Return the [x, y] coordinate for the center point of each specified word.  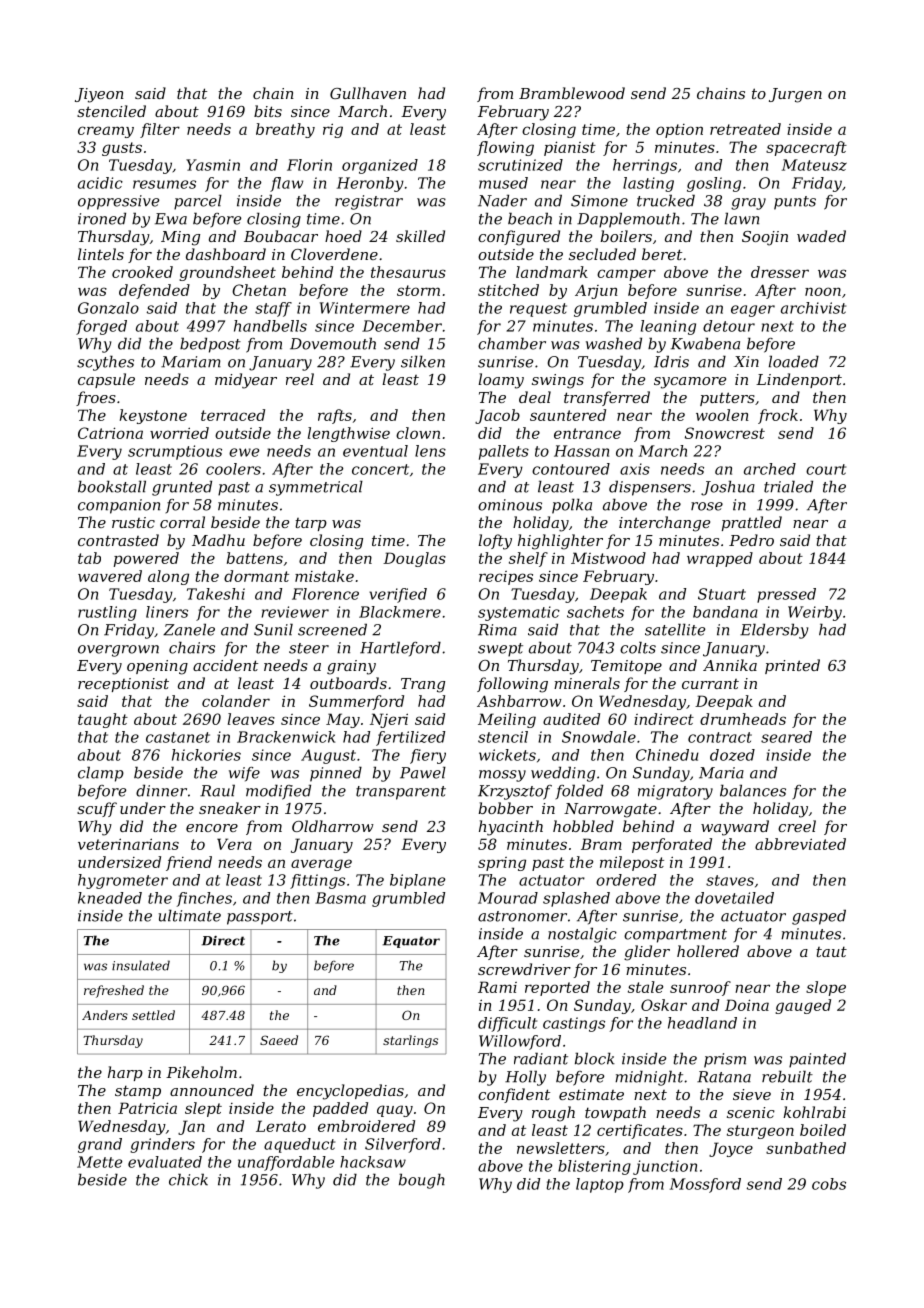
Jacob [497, 416]
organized [380, 166]
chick [188, 1179]
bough [422, 1181]
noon [823, 291]
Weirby [815, 613]
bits [268, 111]
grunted [182, 488]
